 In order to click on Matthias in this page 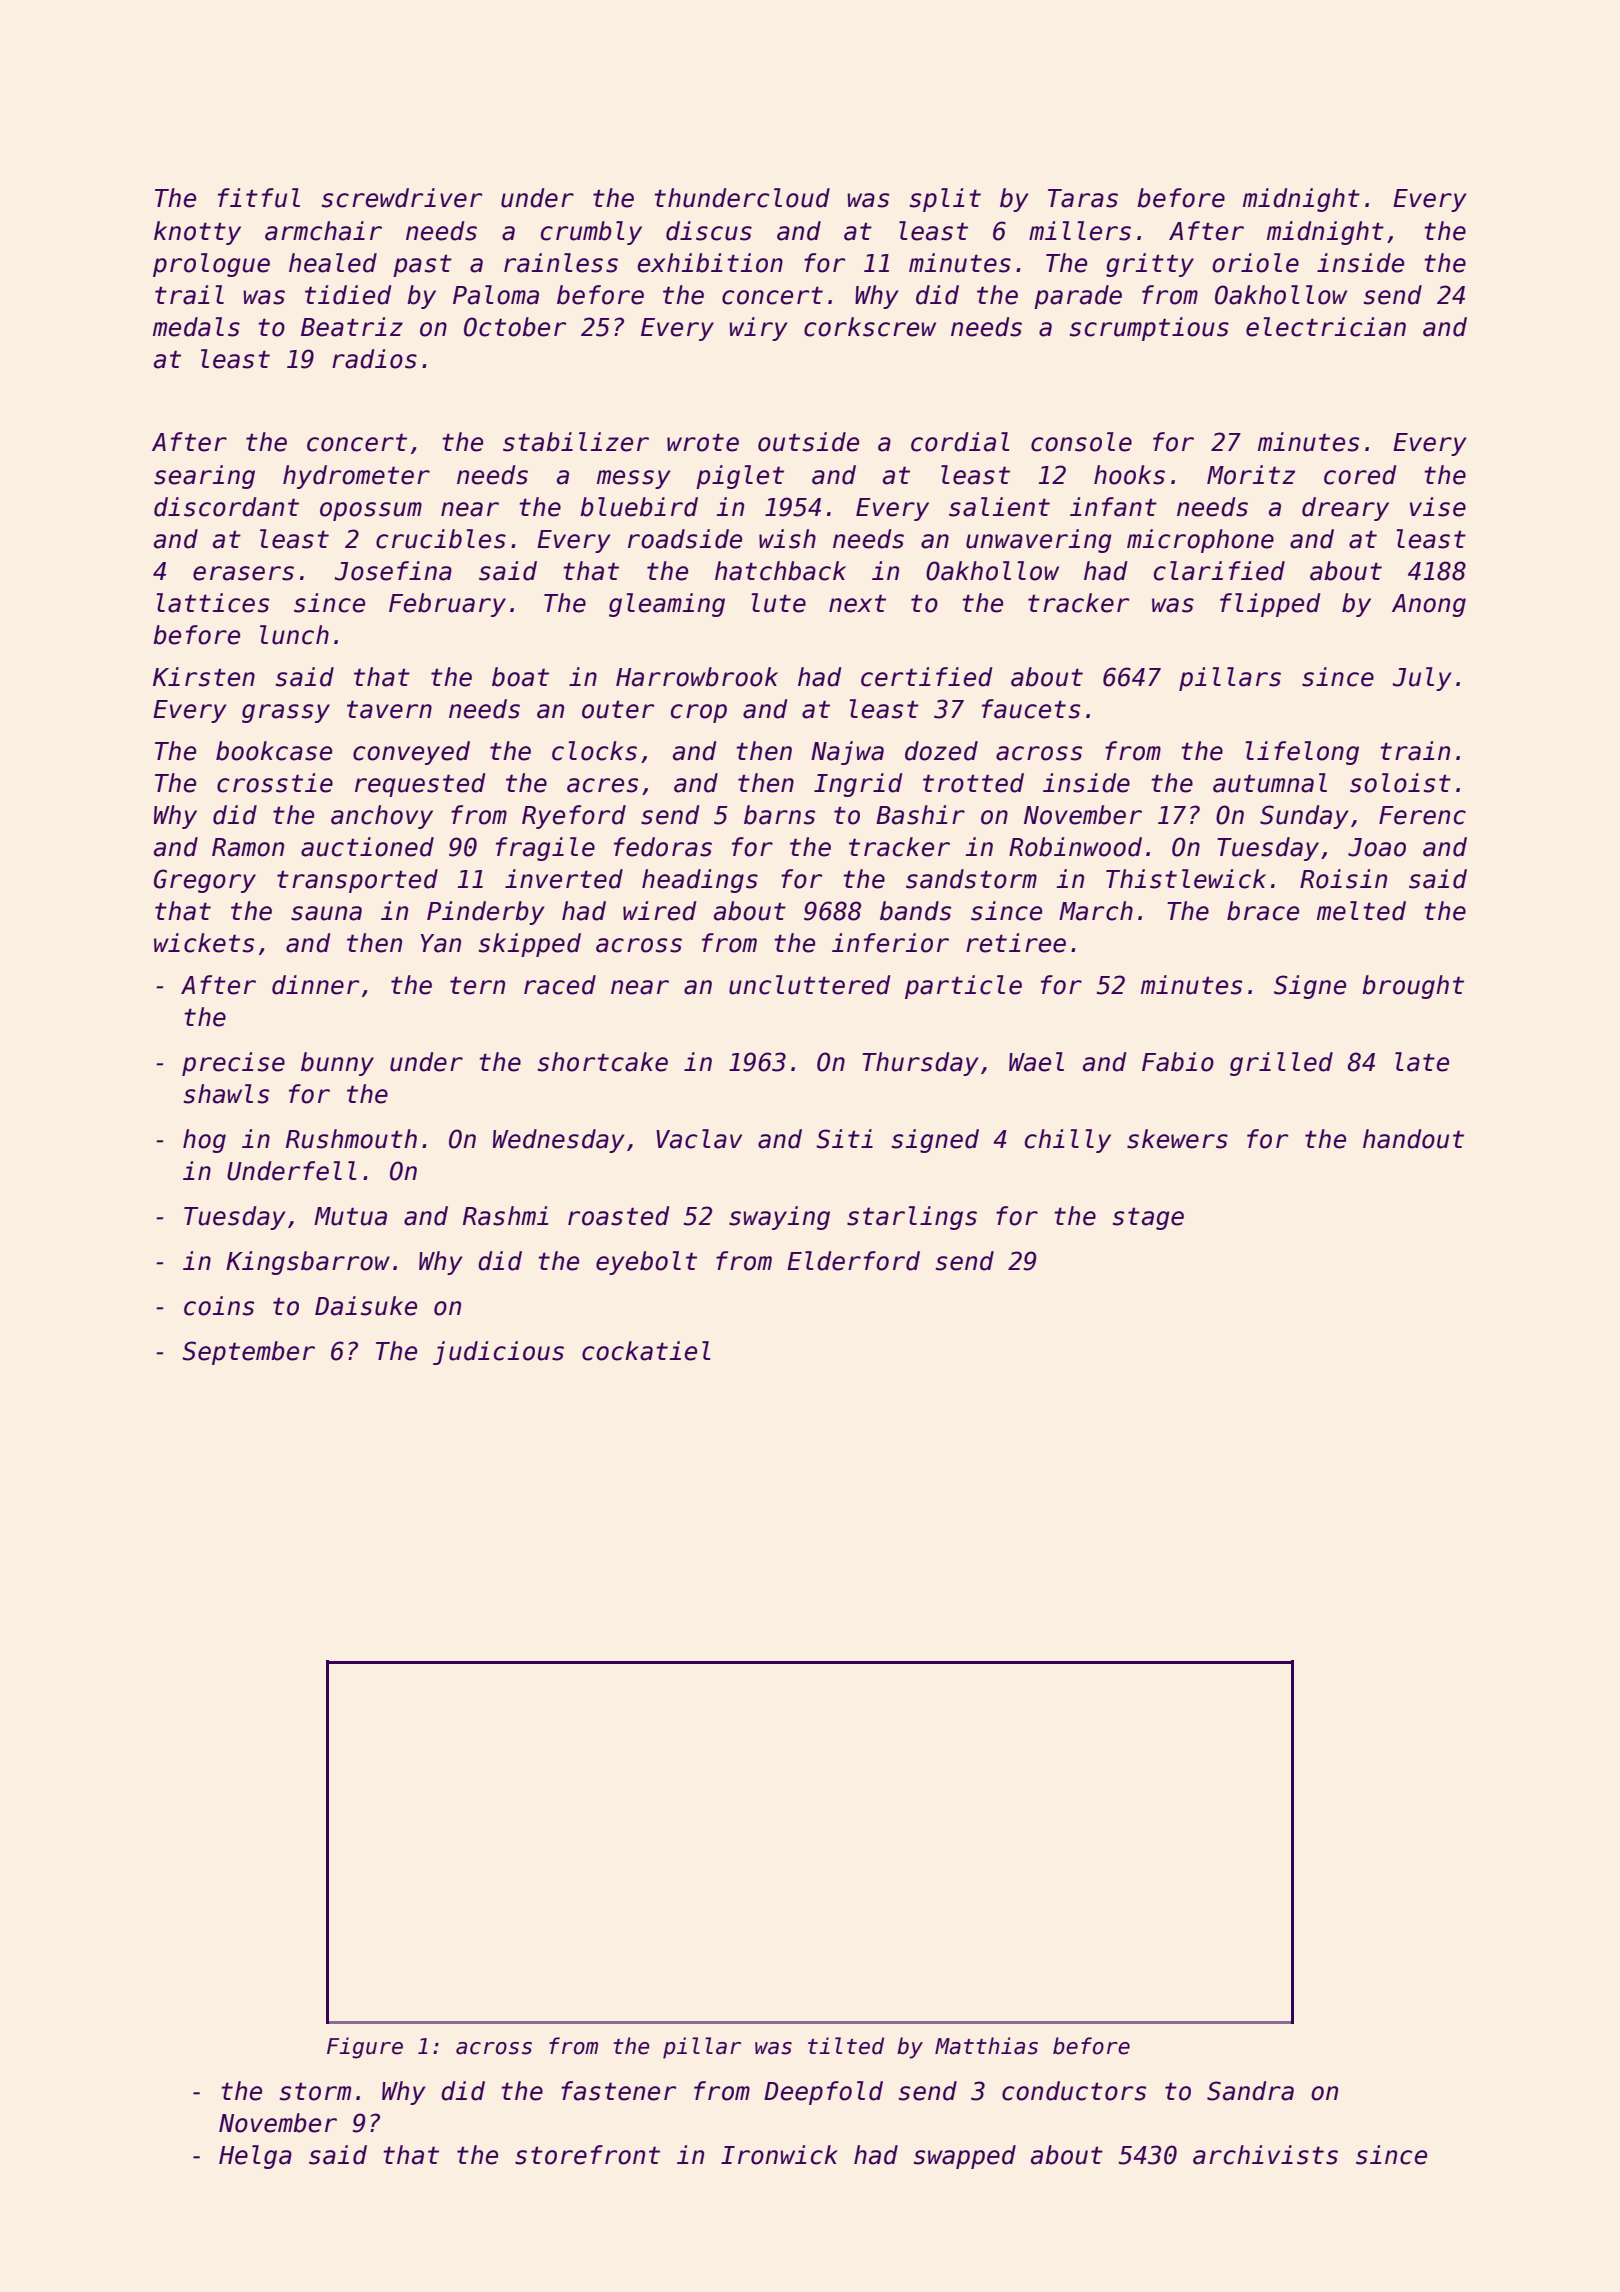, I will do `click(986, 2046)`.
